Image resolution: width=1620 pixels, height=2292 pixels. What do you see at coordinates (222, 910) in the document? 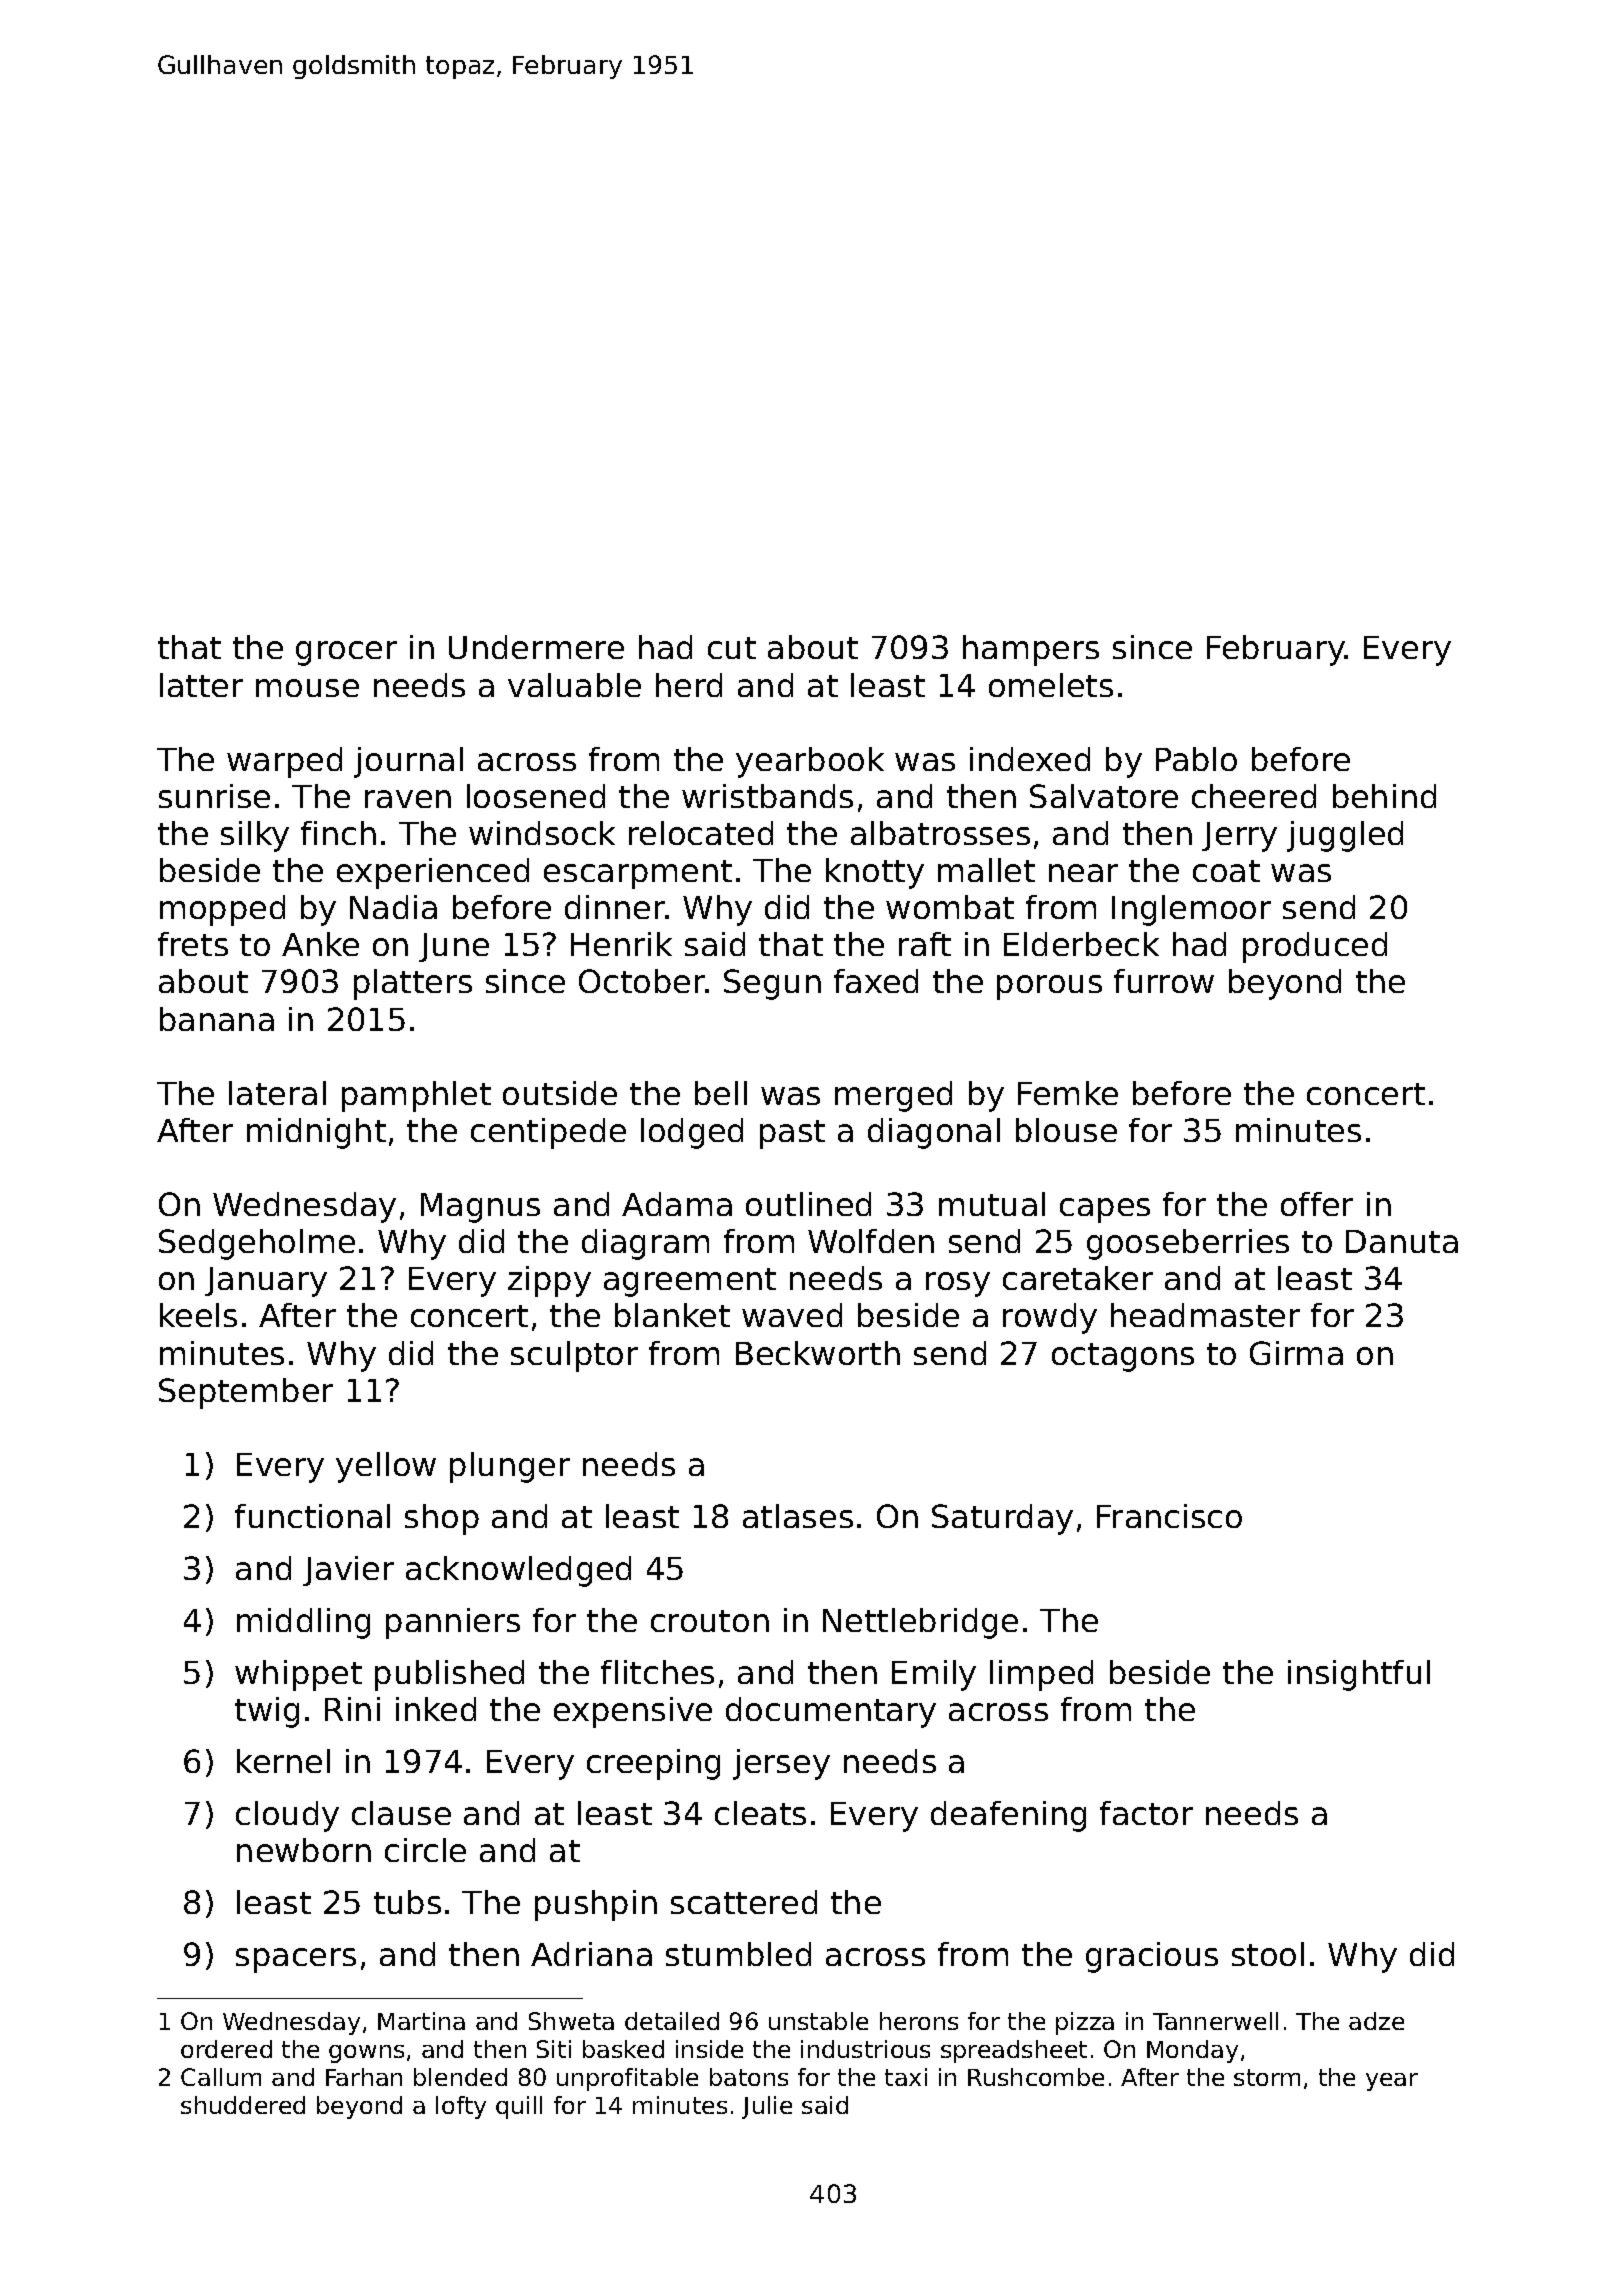
I see `mopped` at bounding box center [222, 910].
